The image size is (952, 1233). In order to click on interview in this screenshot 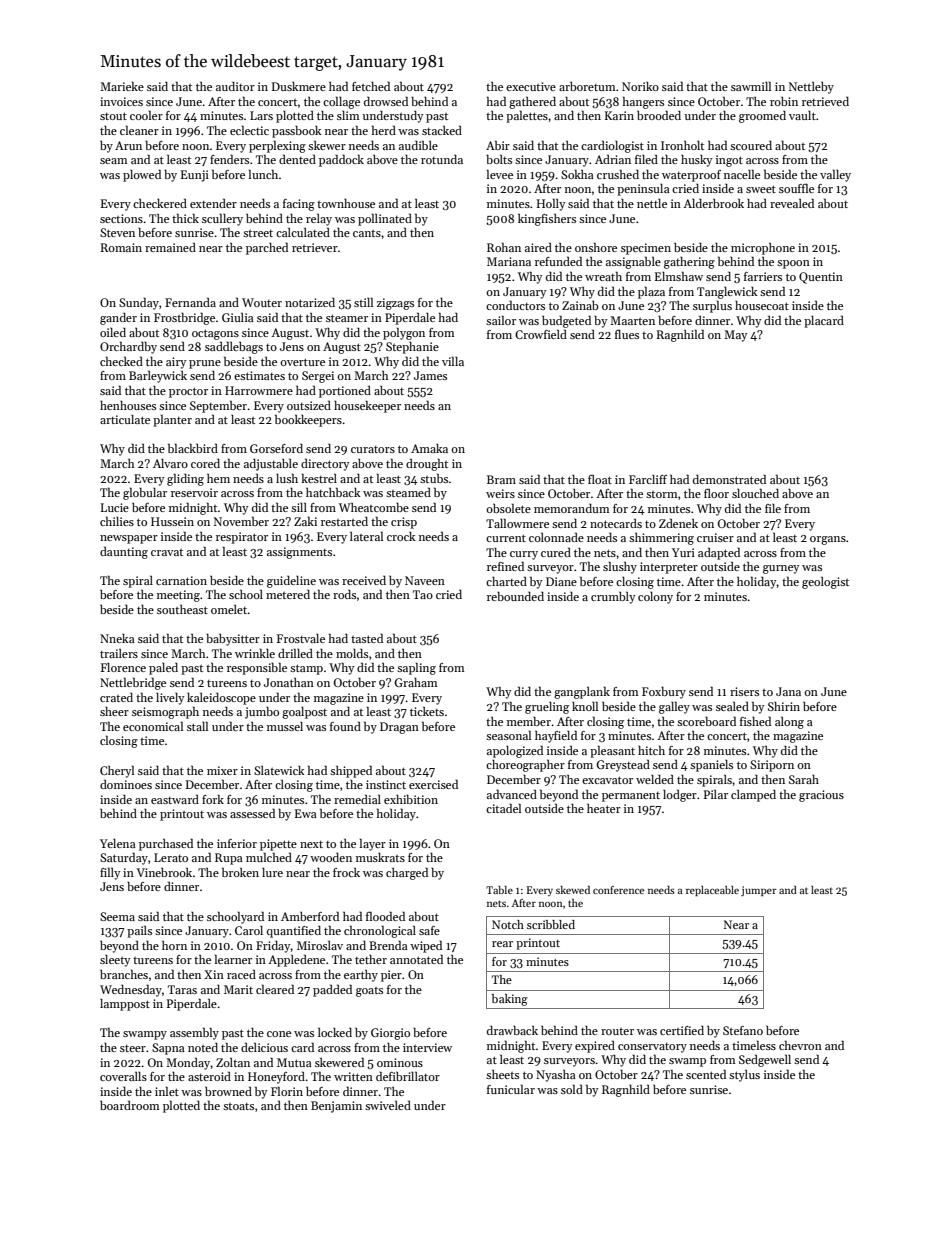, I will do `click(427, 1047)`.
